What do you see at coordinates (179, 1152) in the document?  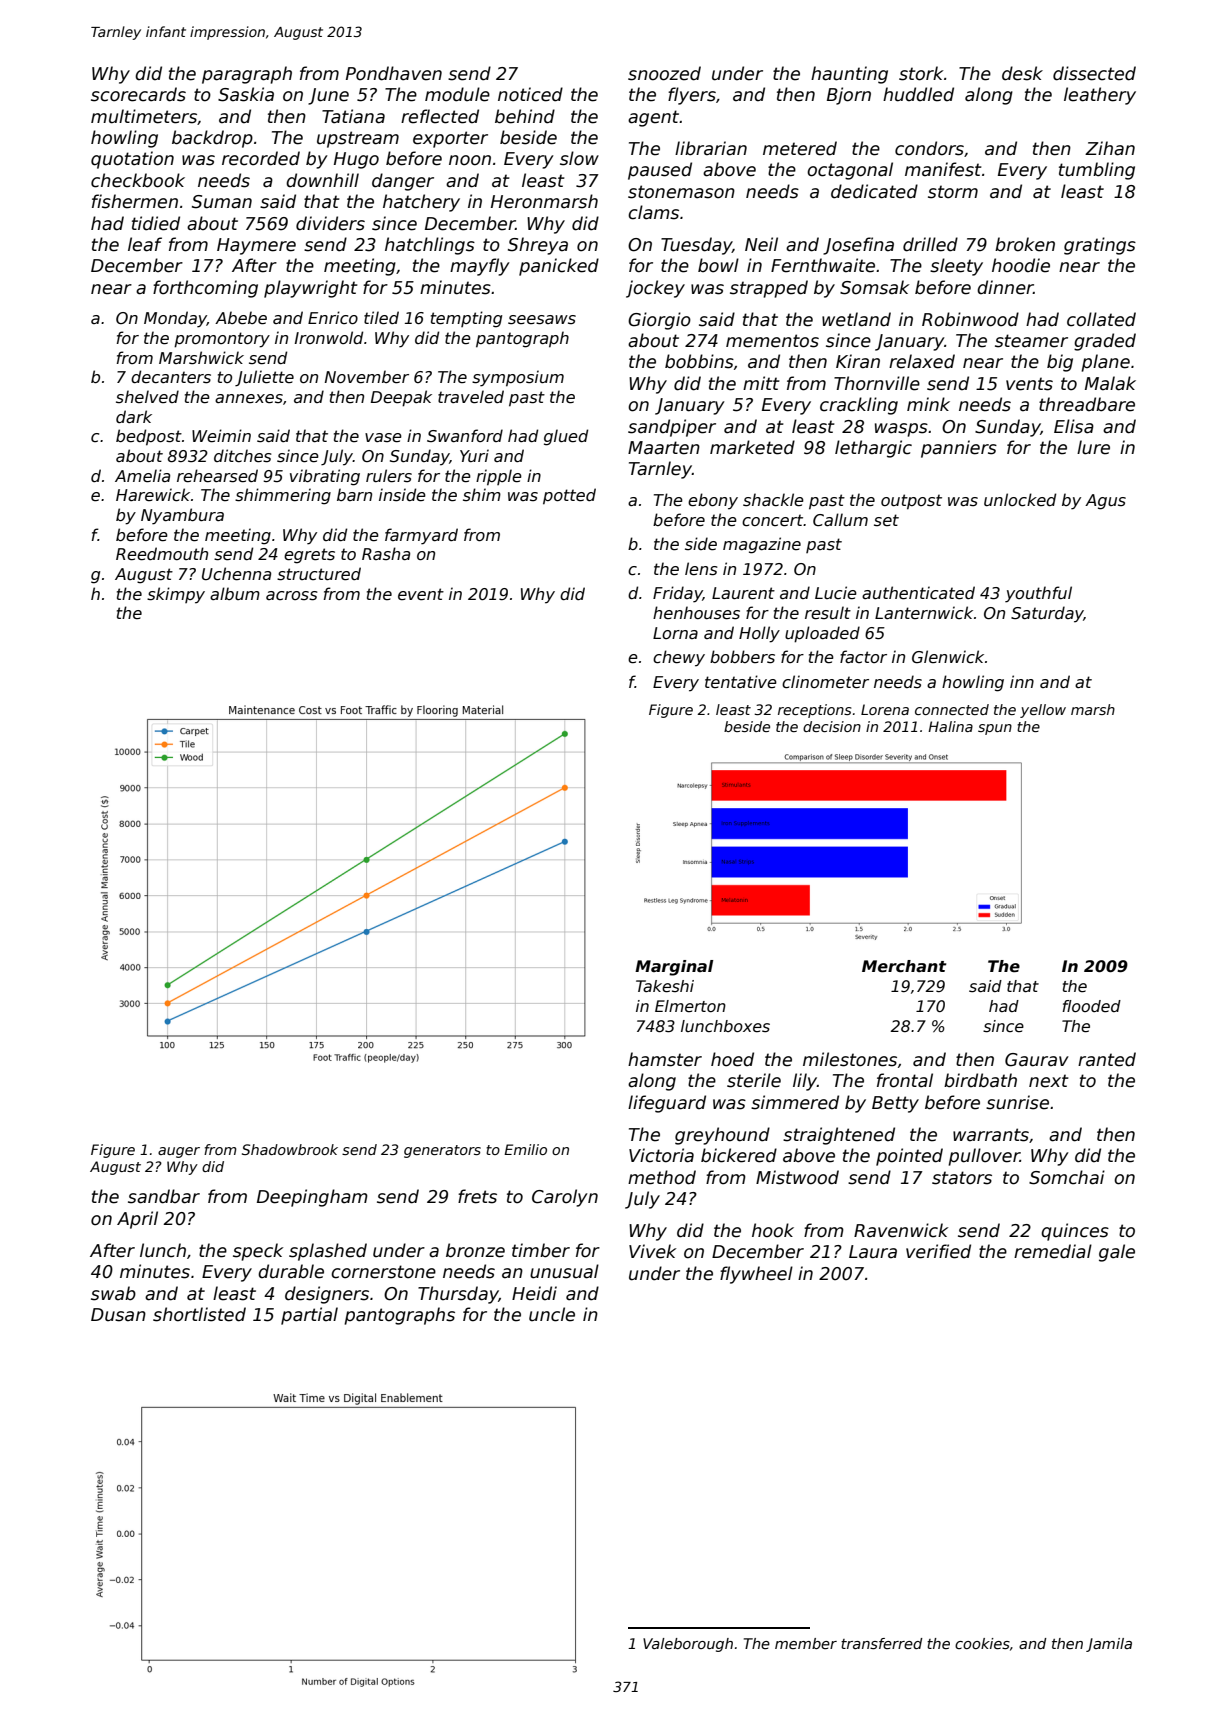 I see `auger` at bounding box center [179, 1152].
